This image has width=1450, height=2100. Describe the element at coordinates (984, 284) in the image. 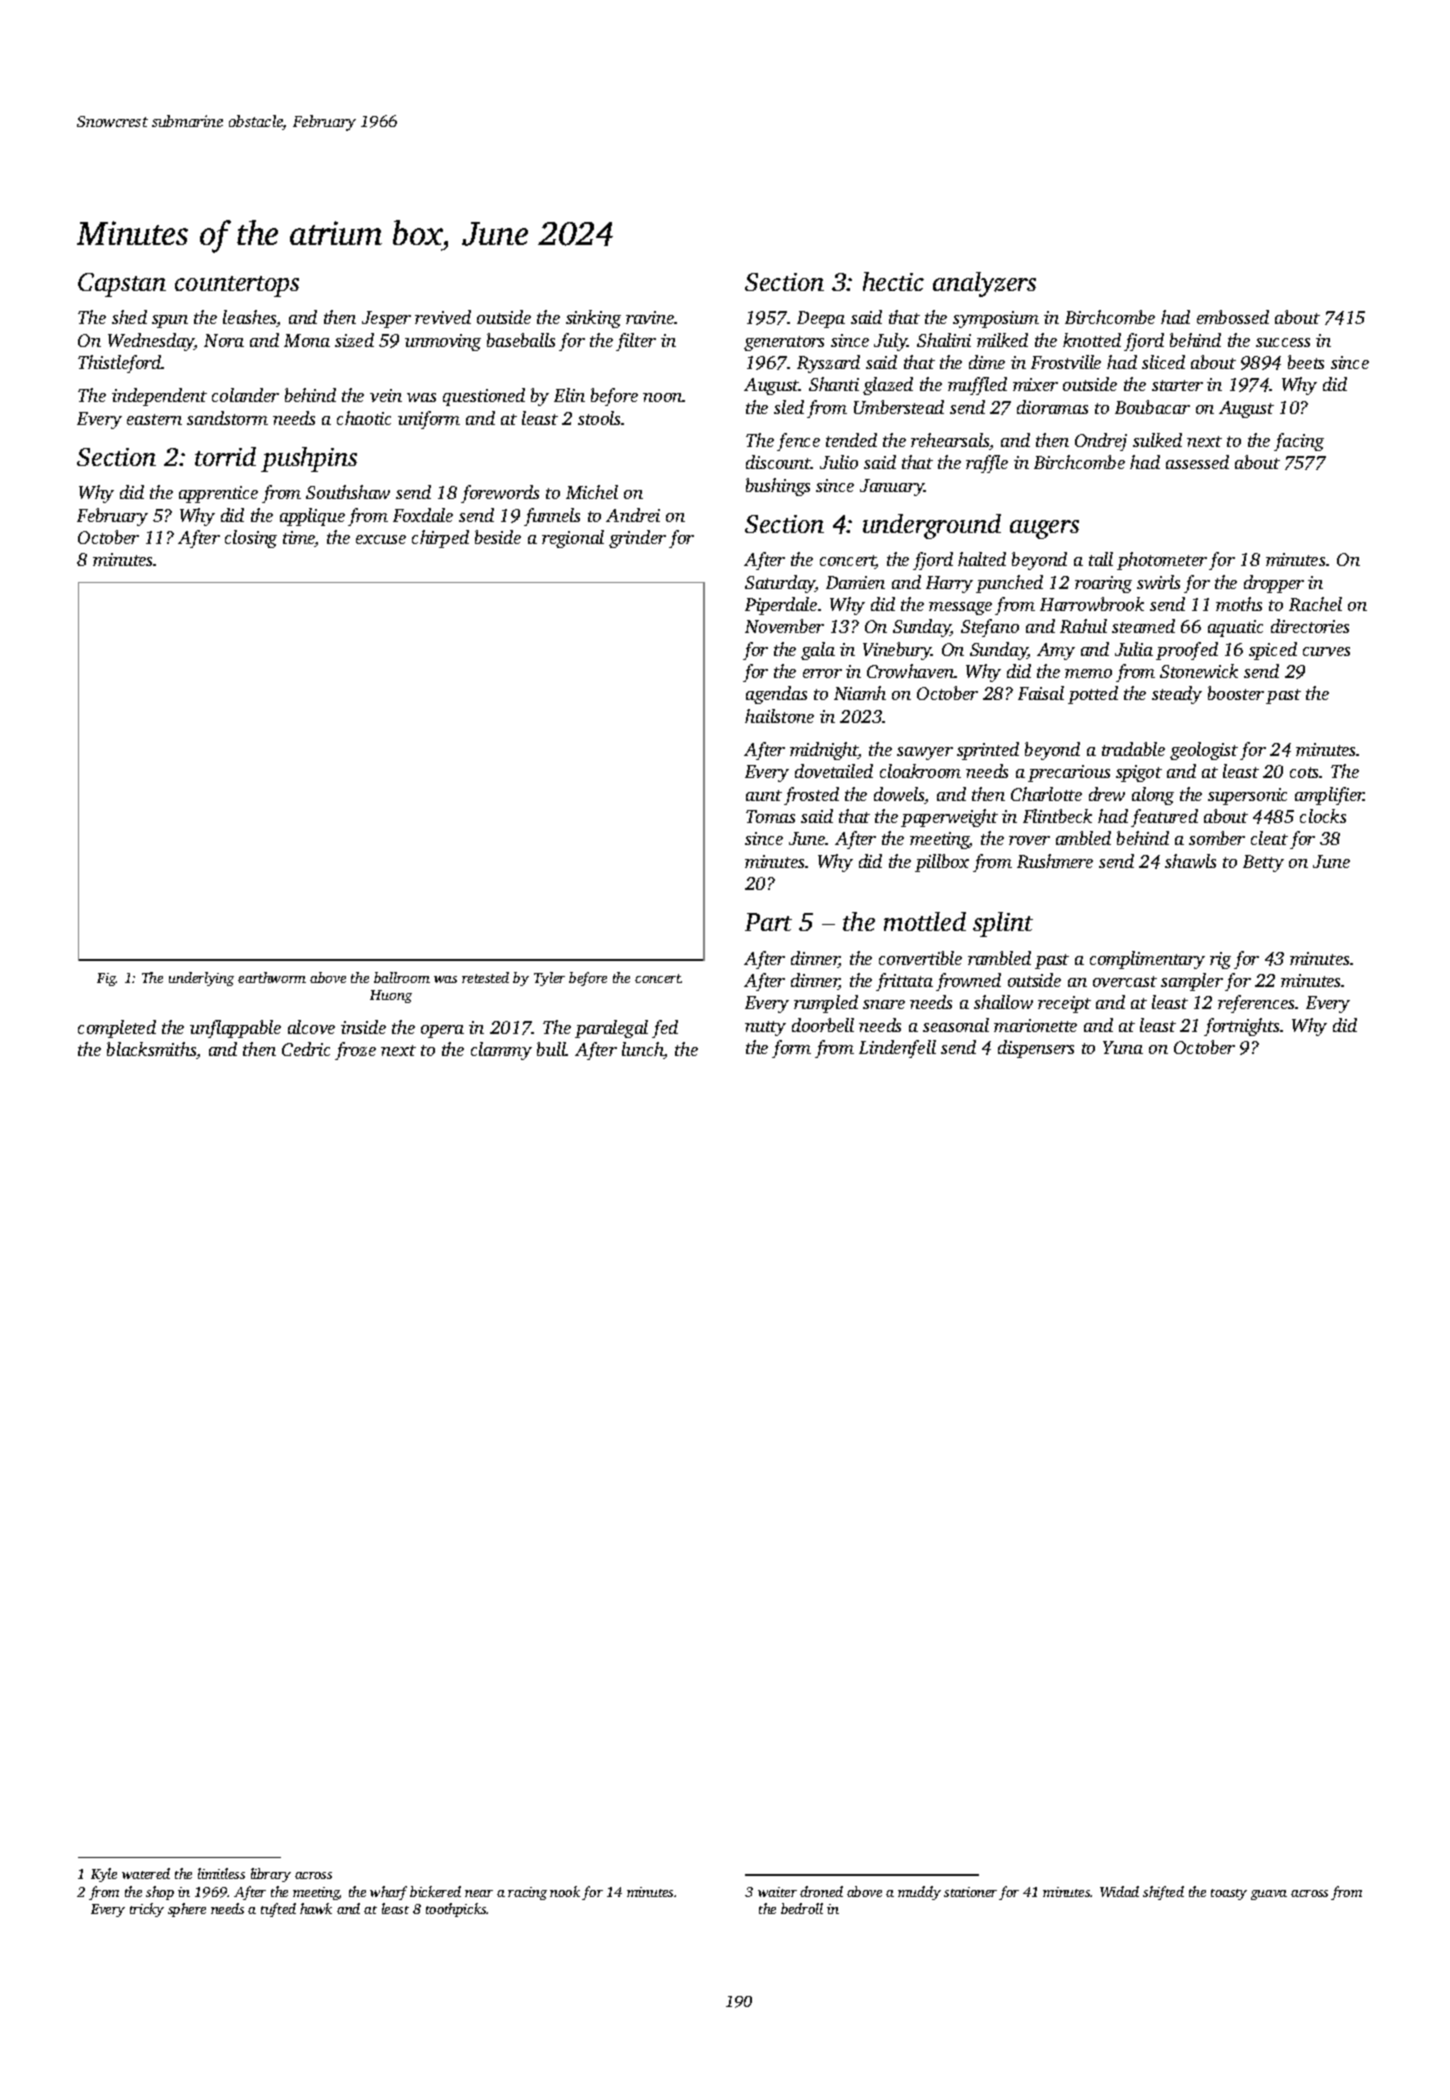

I see `analyzers` at that location.
